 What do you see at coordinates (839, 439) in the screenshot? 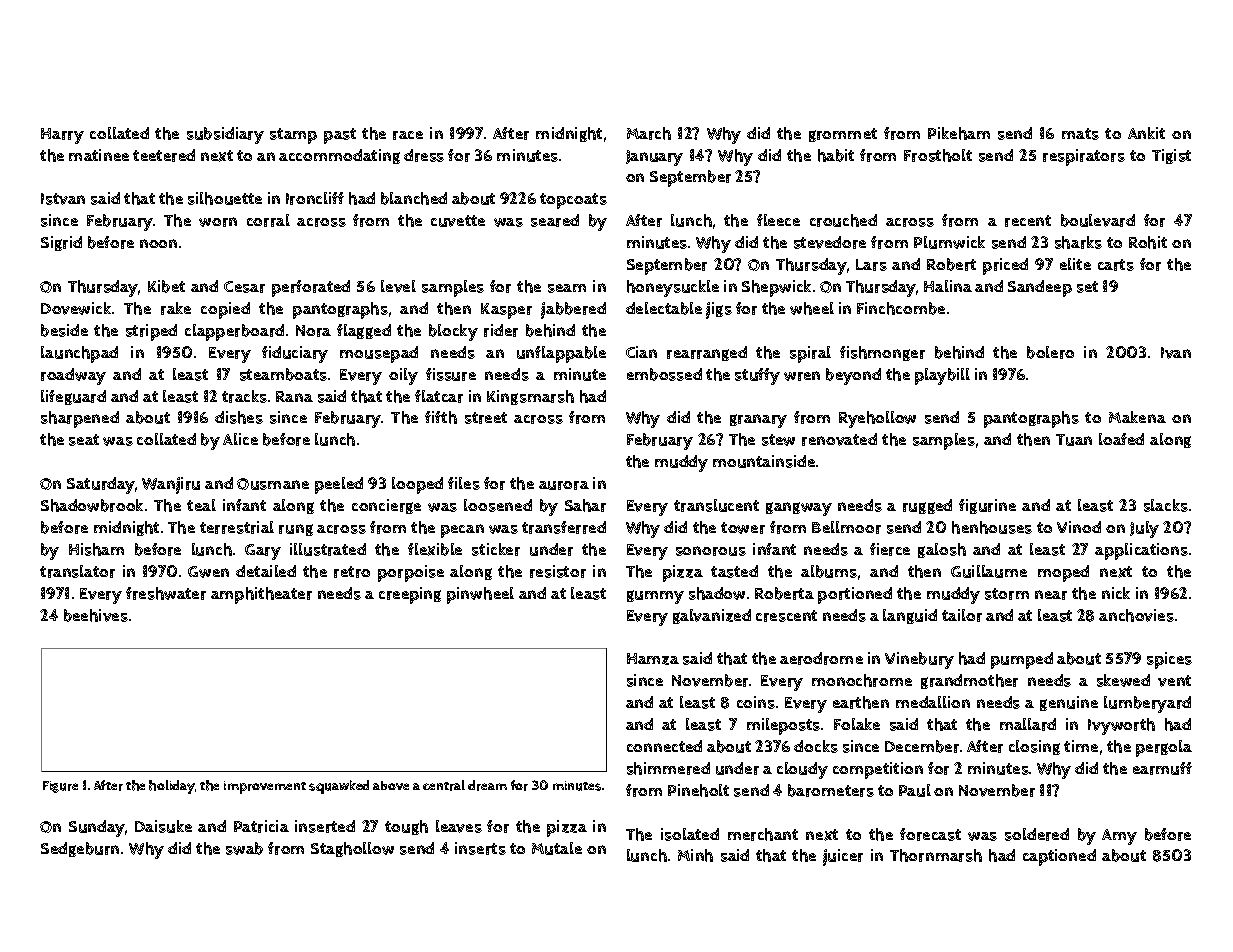
I see `renovated` at bounding box center [839, 439].
